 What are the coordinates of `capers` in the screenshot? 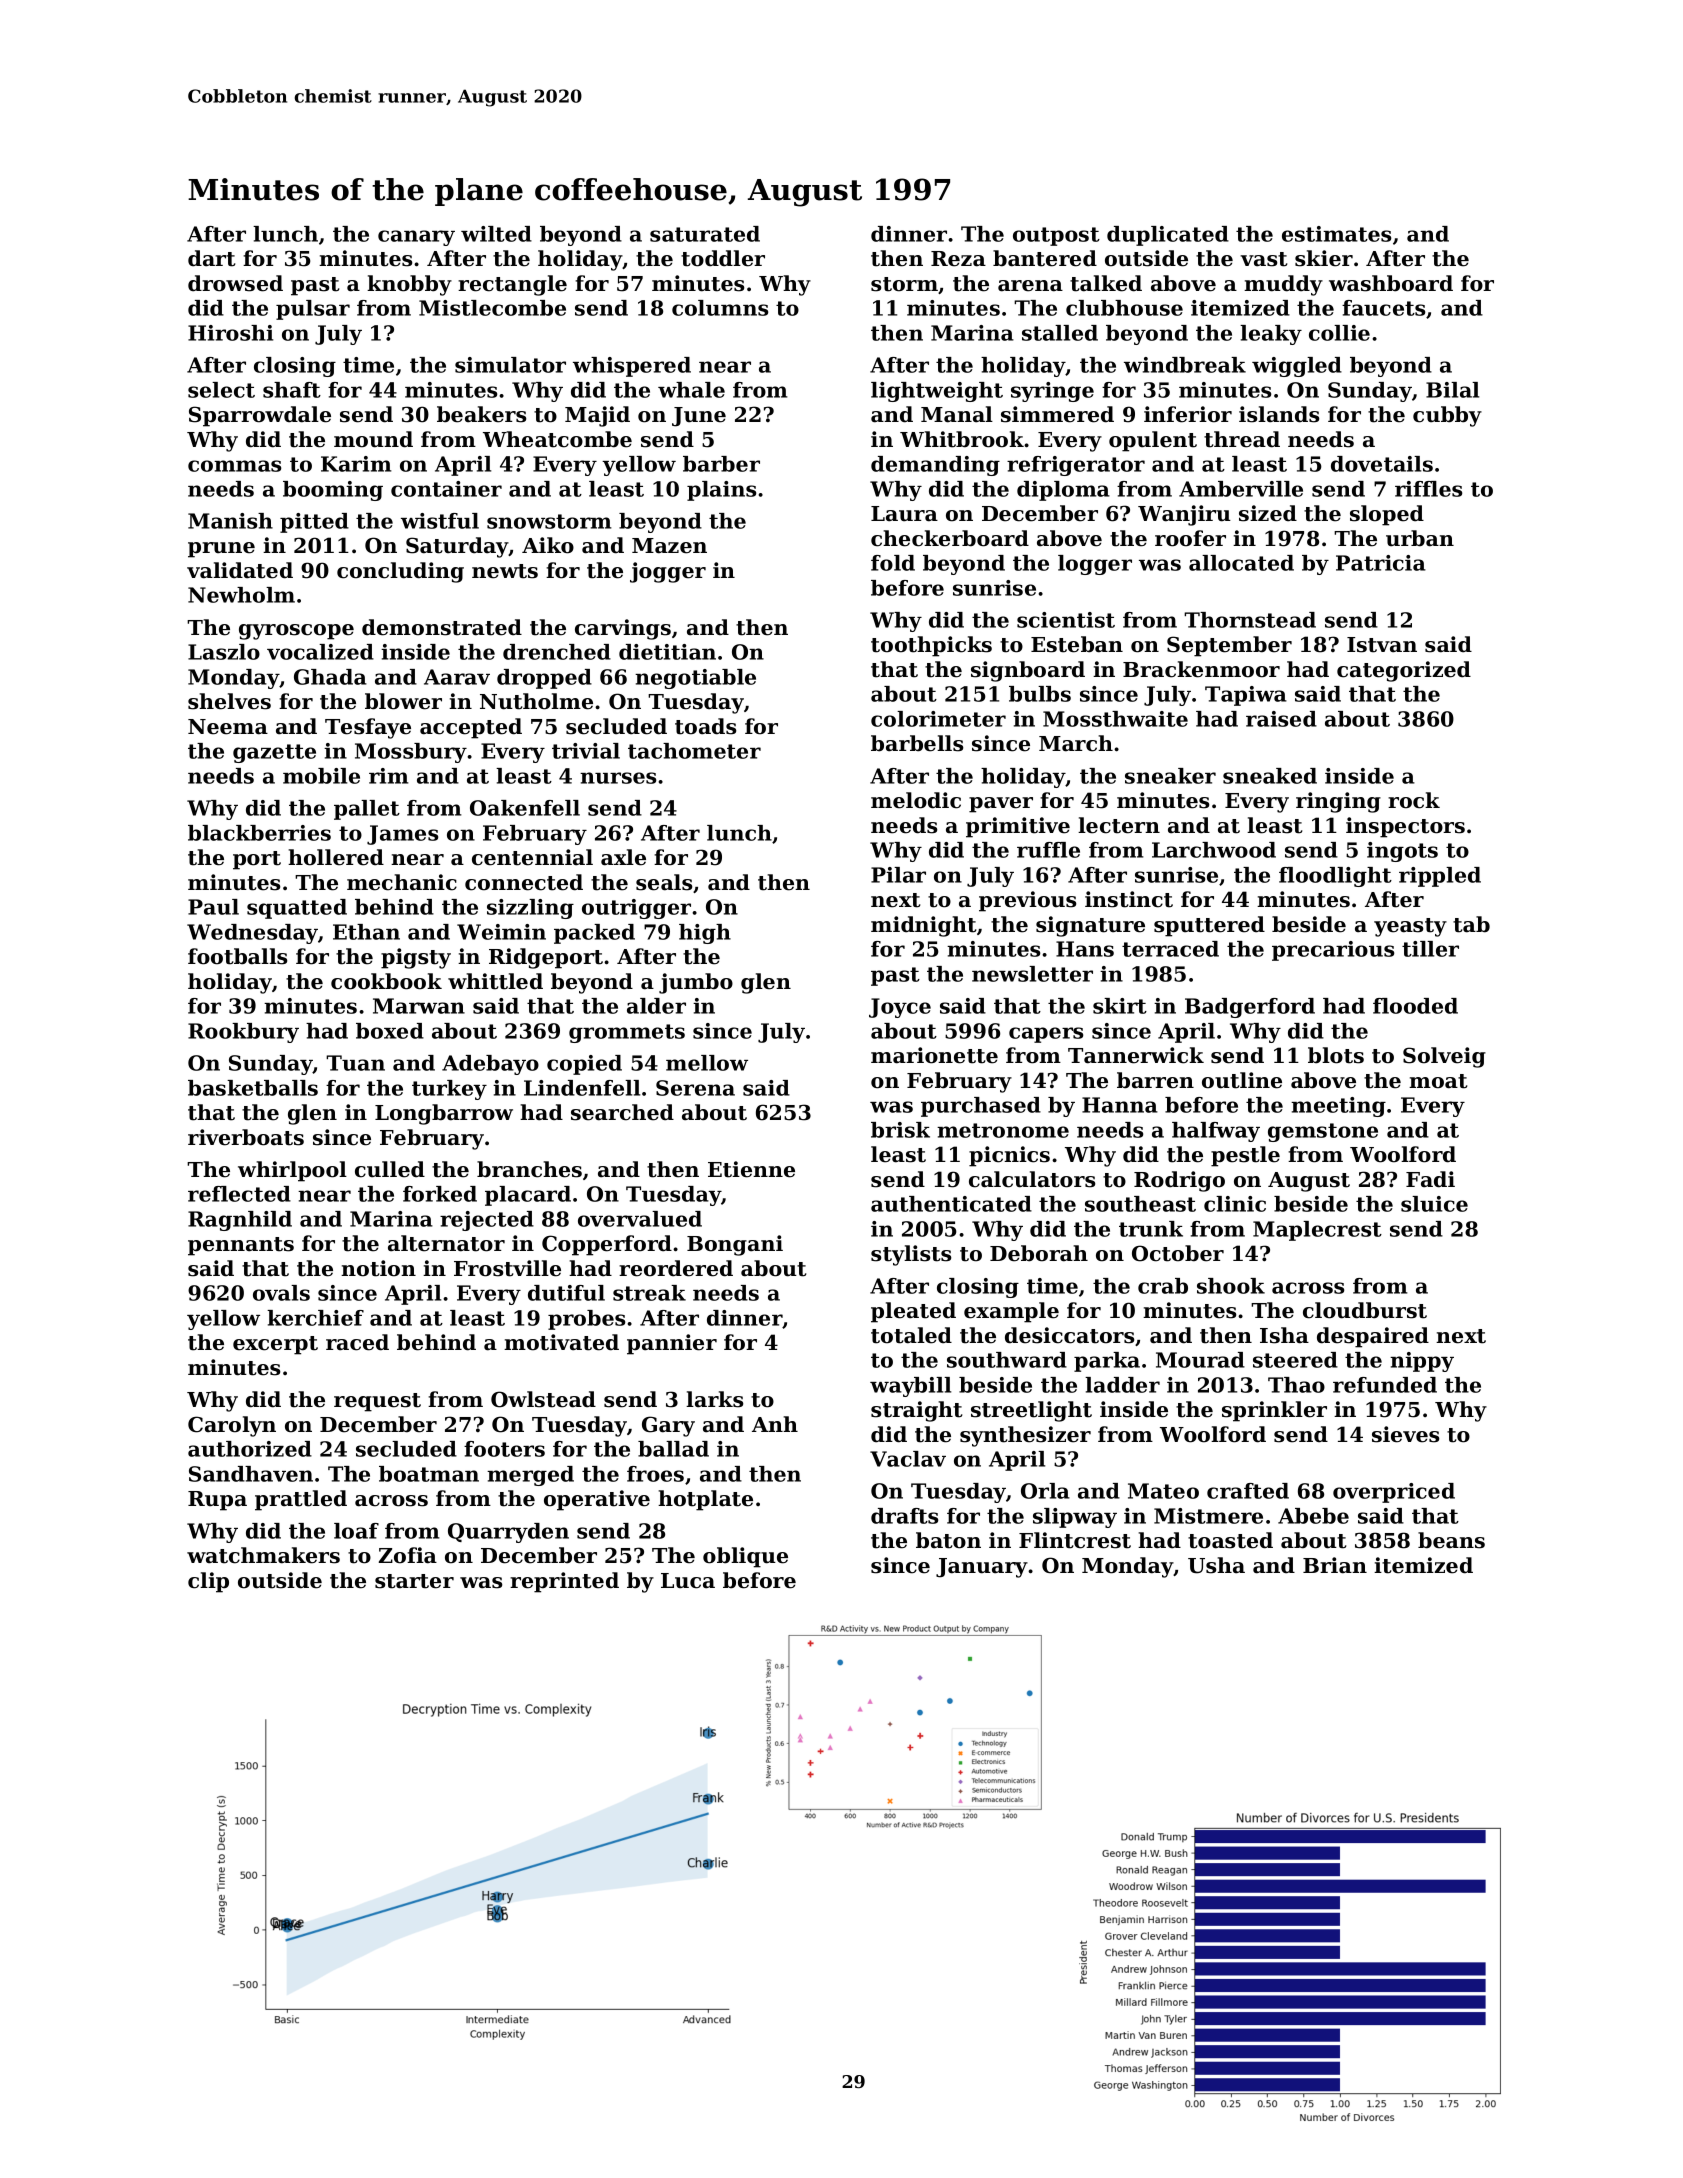 It's located at (1046, 1035).
